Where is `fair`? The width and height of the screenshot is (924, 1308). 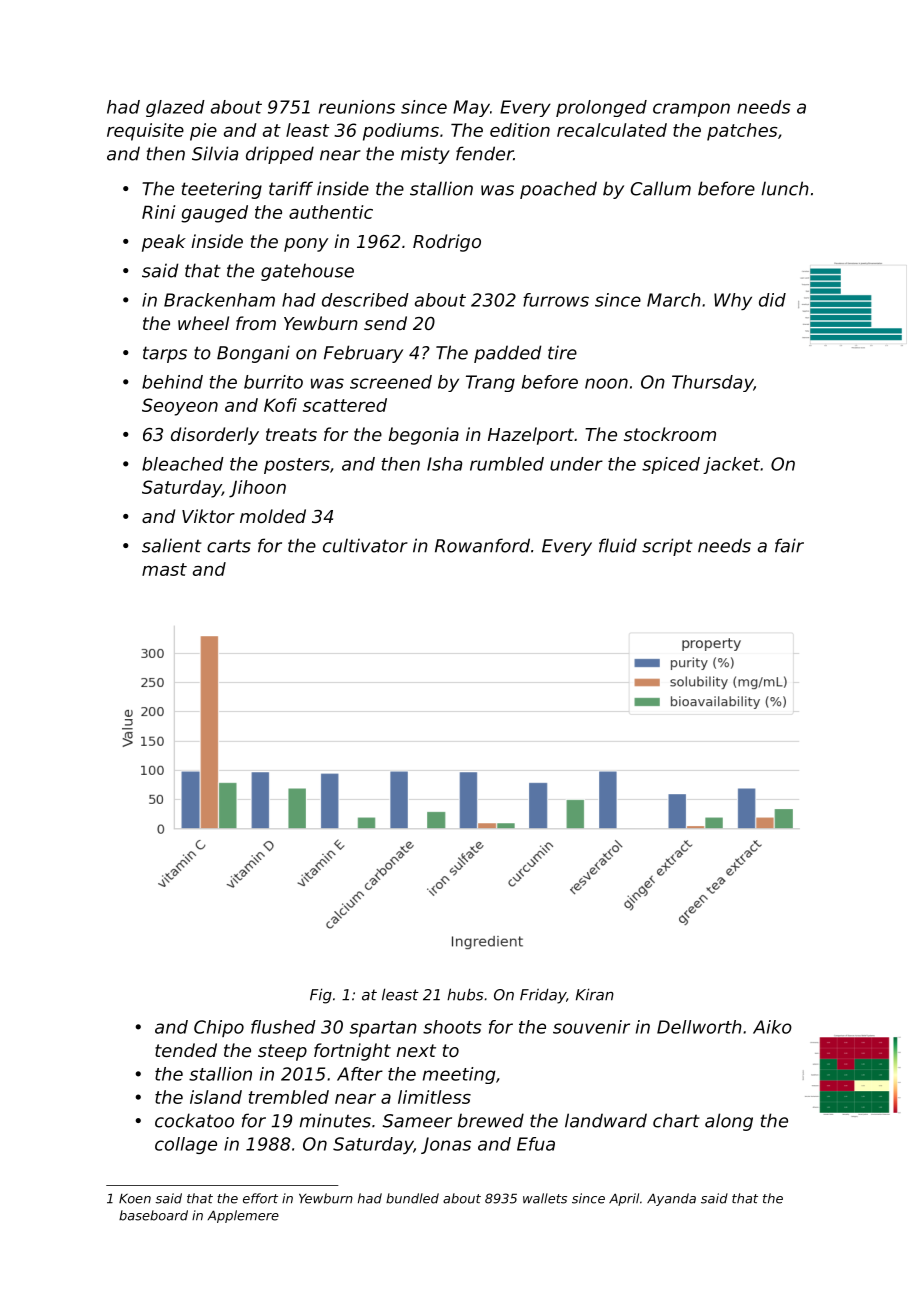 fair is located at coordinates (789, 545).
